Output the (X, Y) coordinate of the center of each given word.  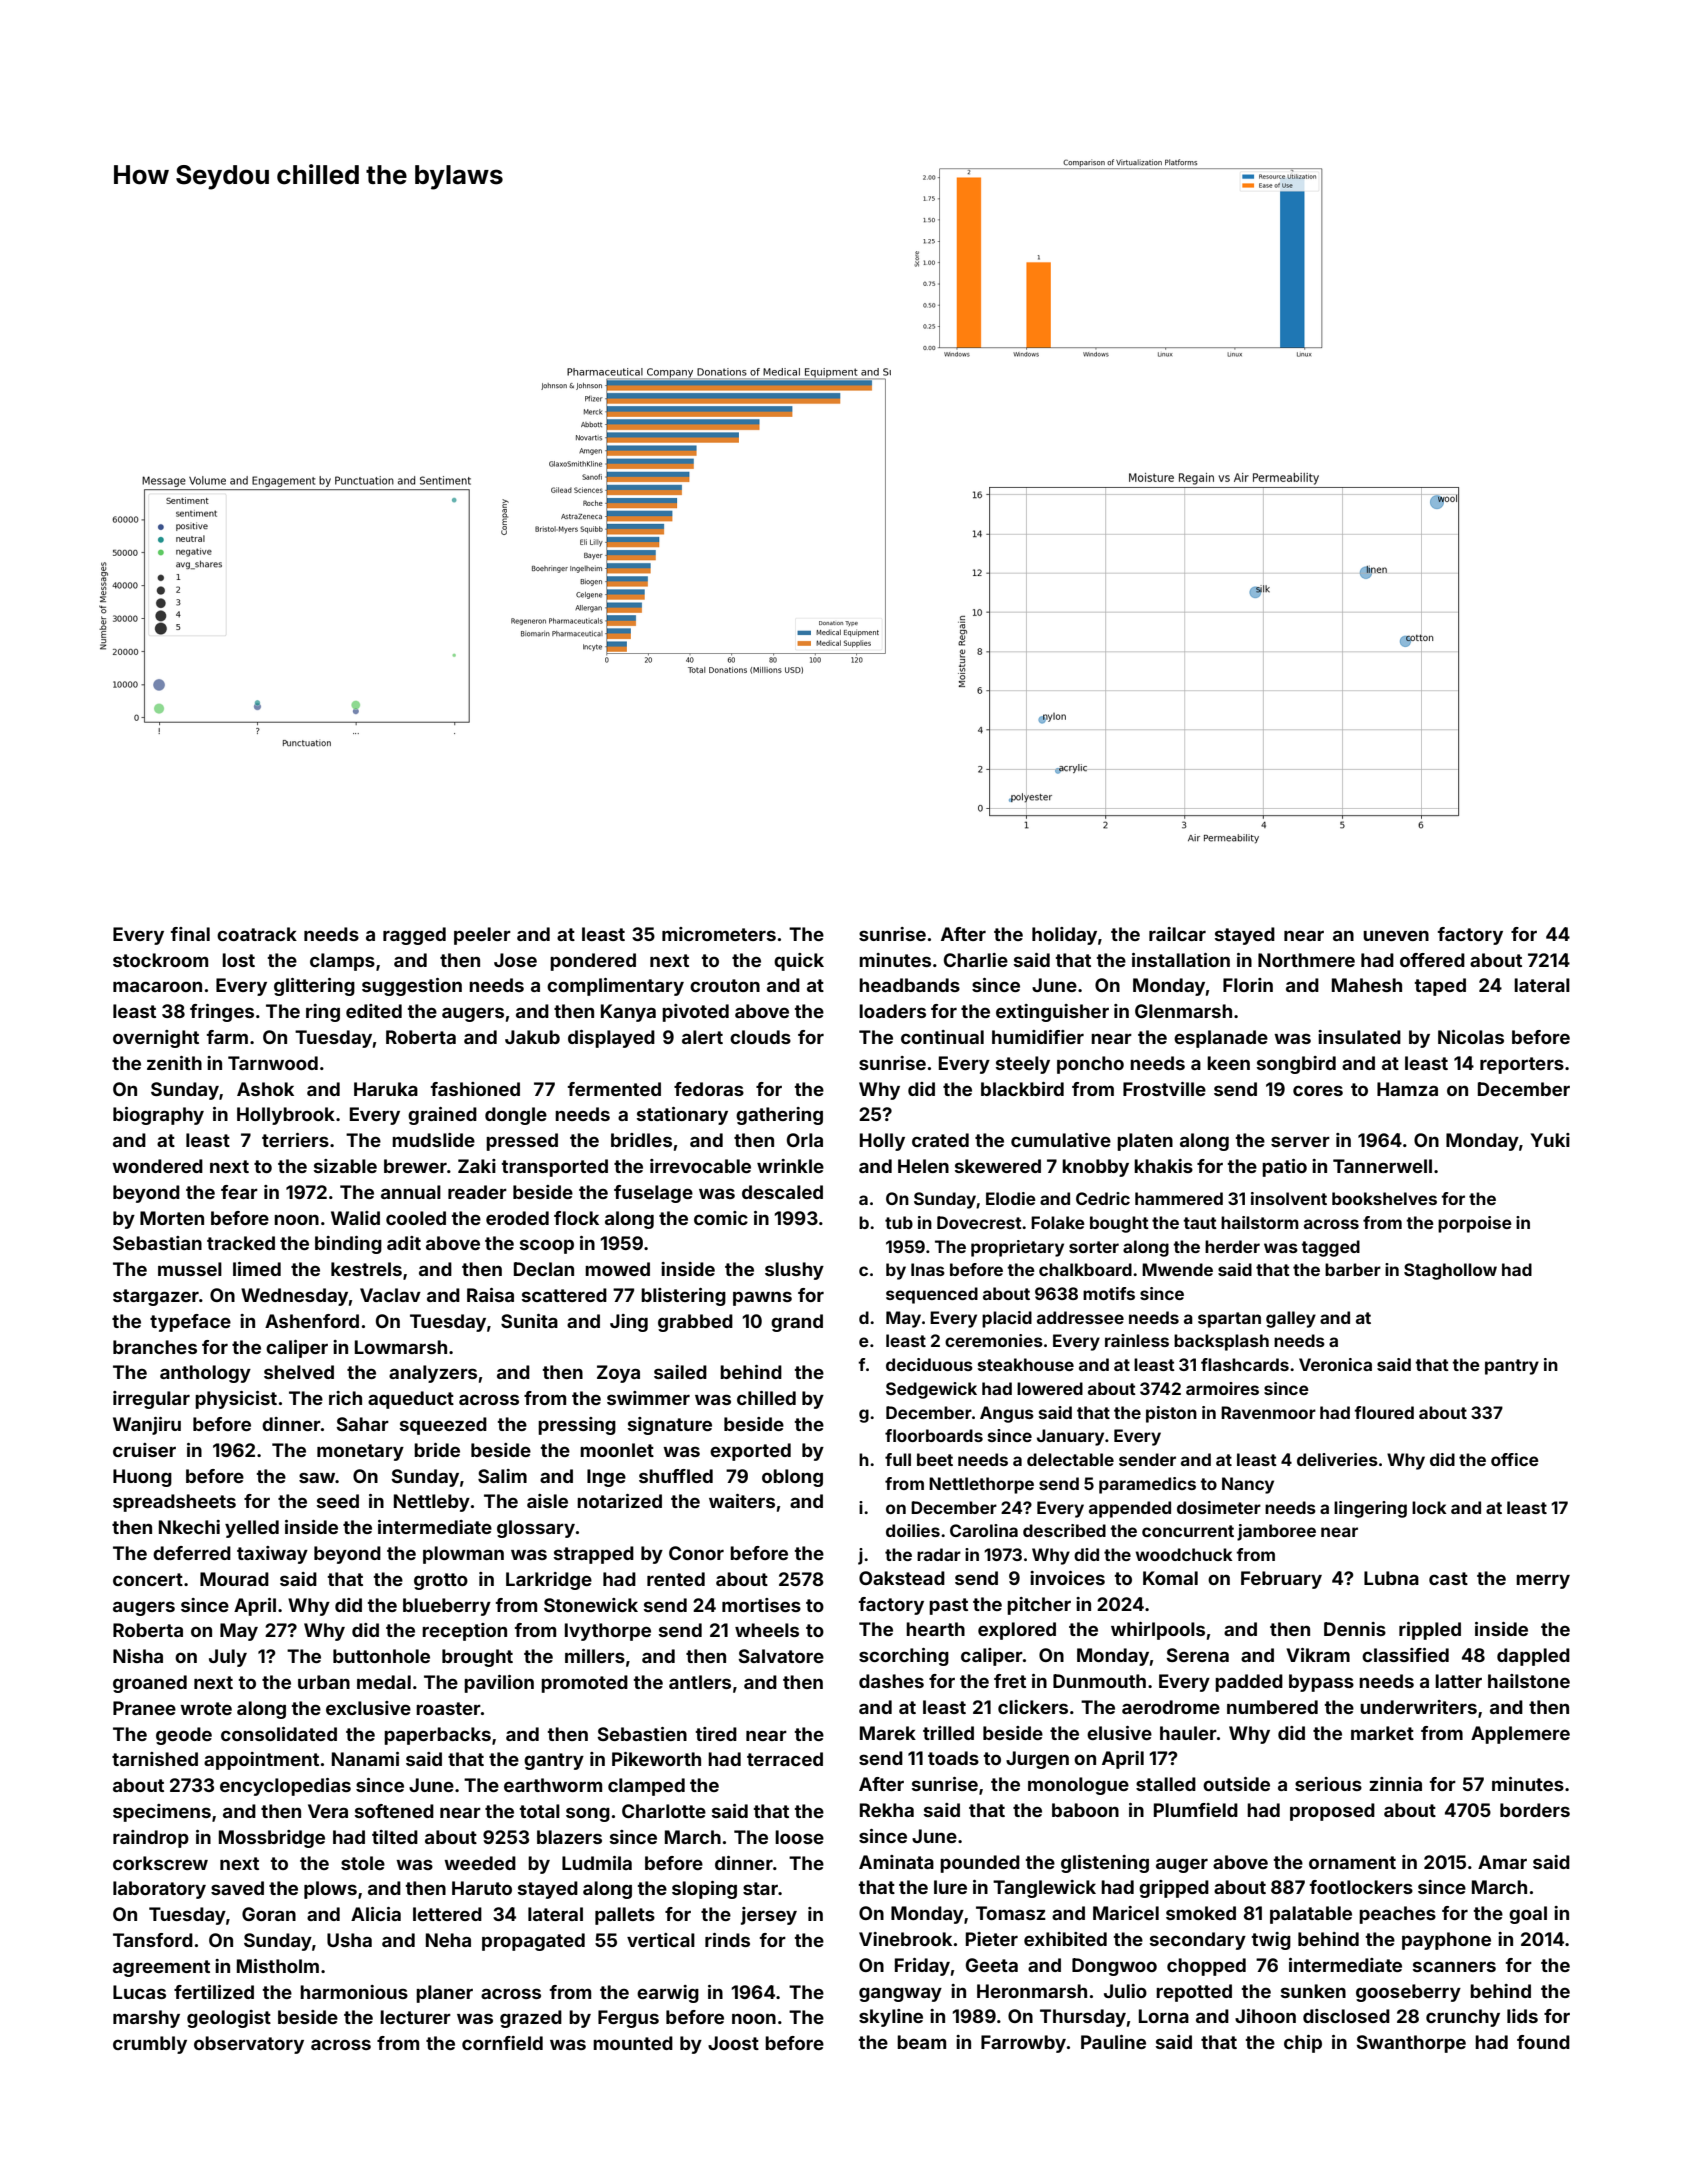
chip (1303, 2044)
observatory (249, 2045)
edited (374, 1011)
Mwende (1177, 1269)
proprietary (1017, 1248)
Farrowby (1023, 2044)
